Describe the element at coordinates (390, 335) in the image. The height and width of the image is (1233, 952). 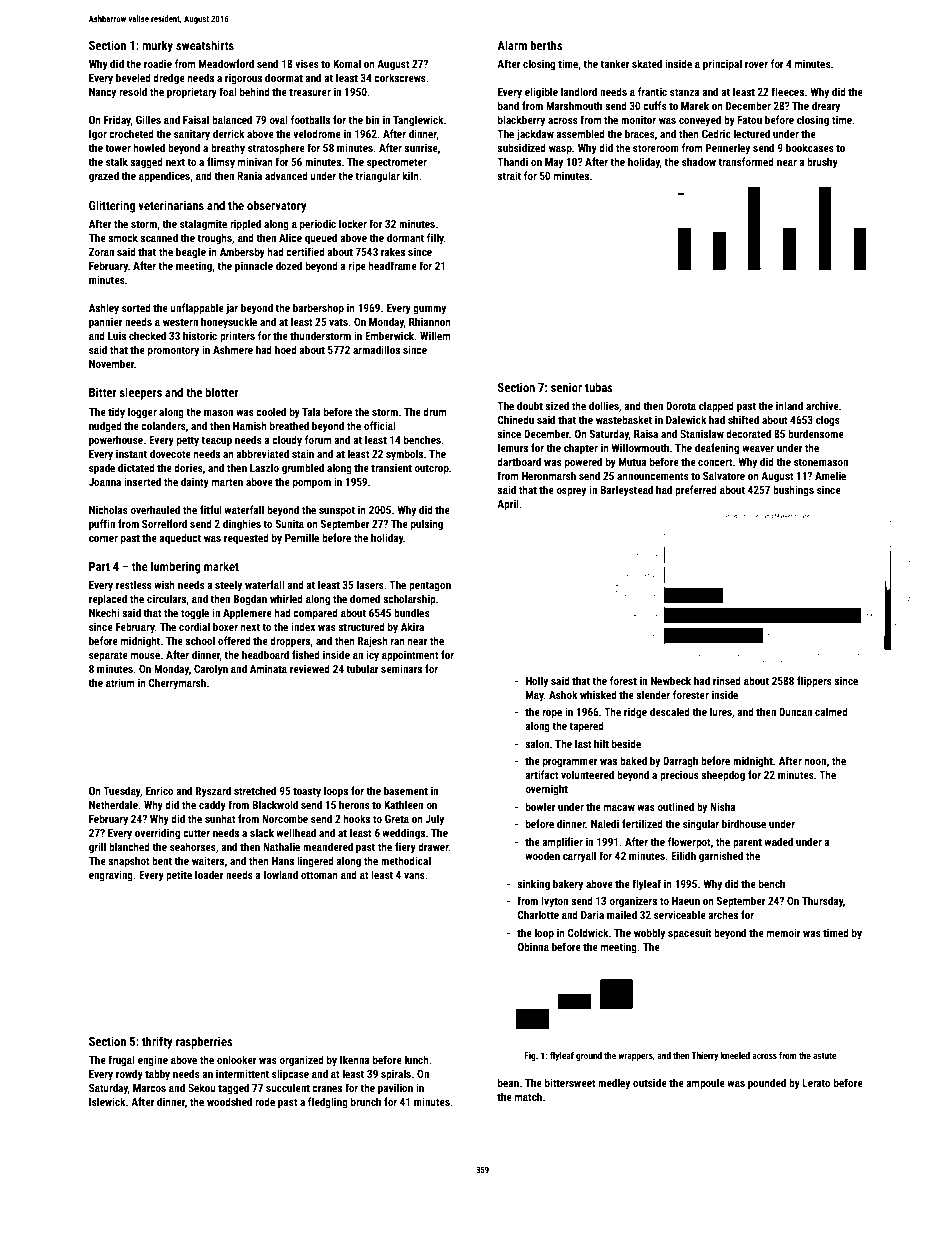
I see `Emberwick` at that location.
